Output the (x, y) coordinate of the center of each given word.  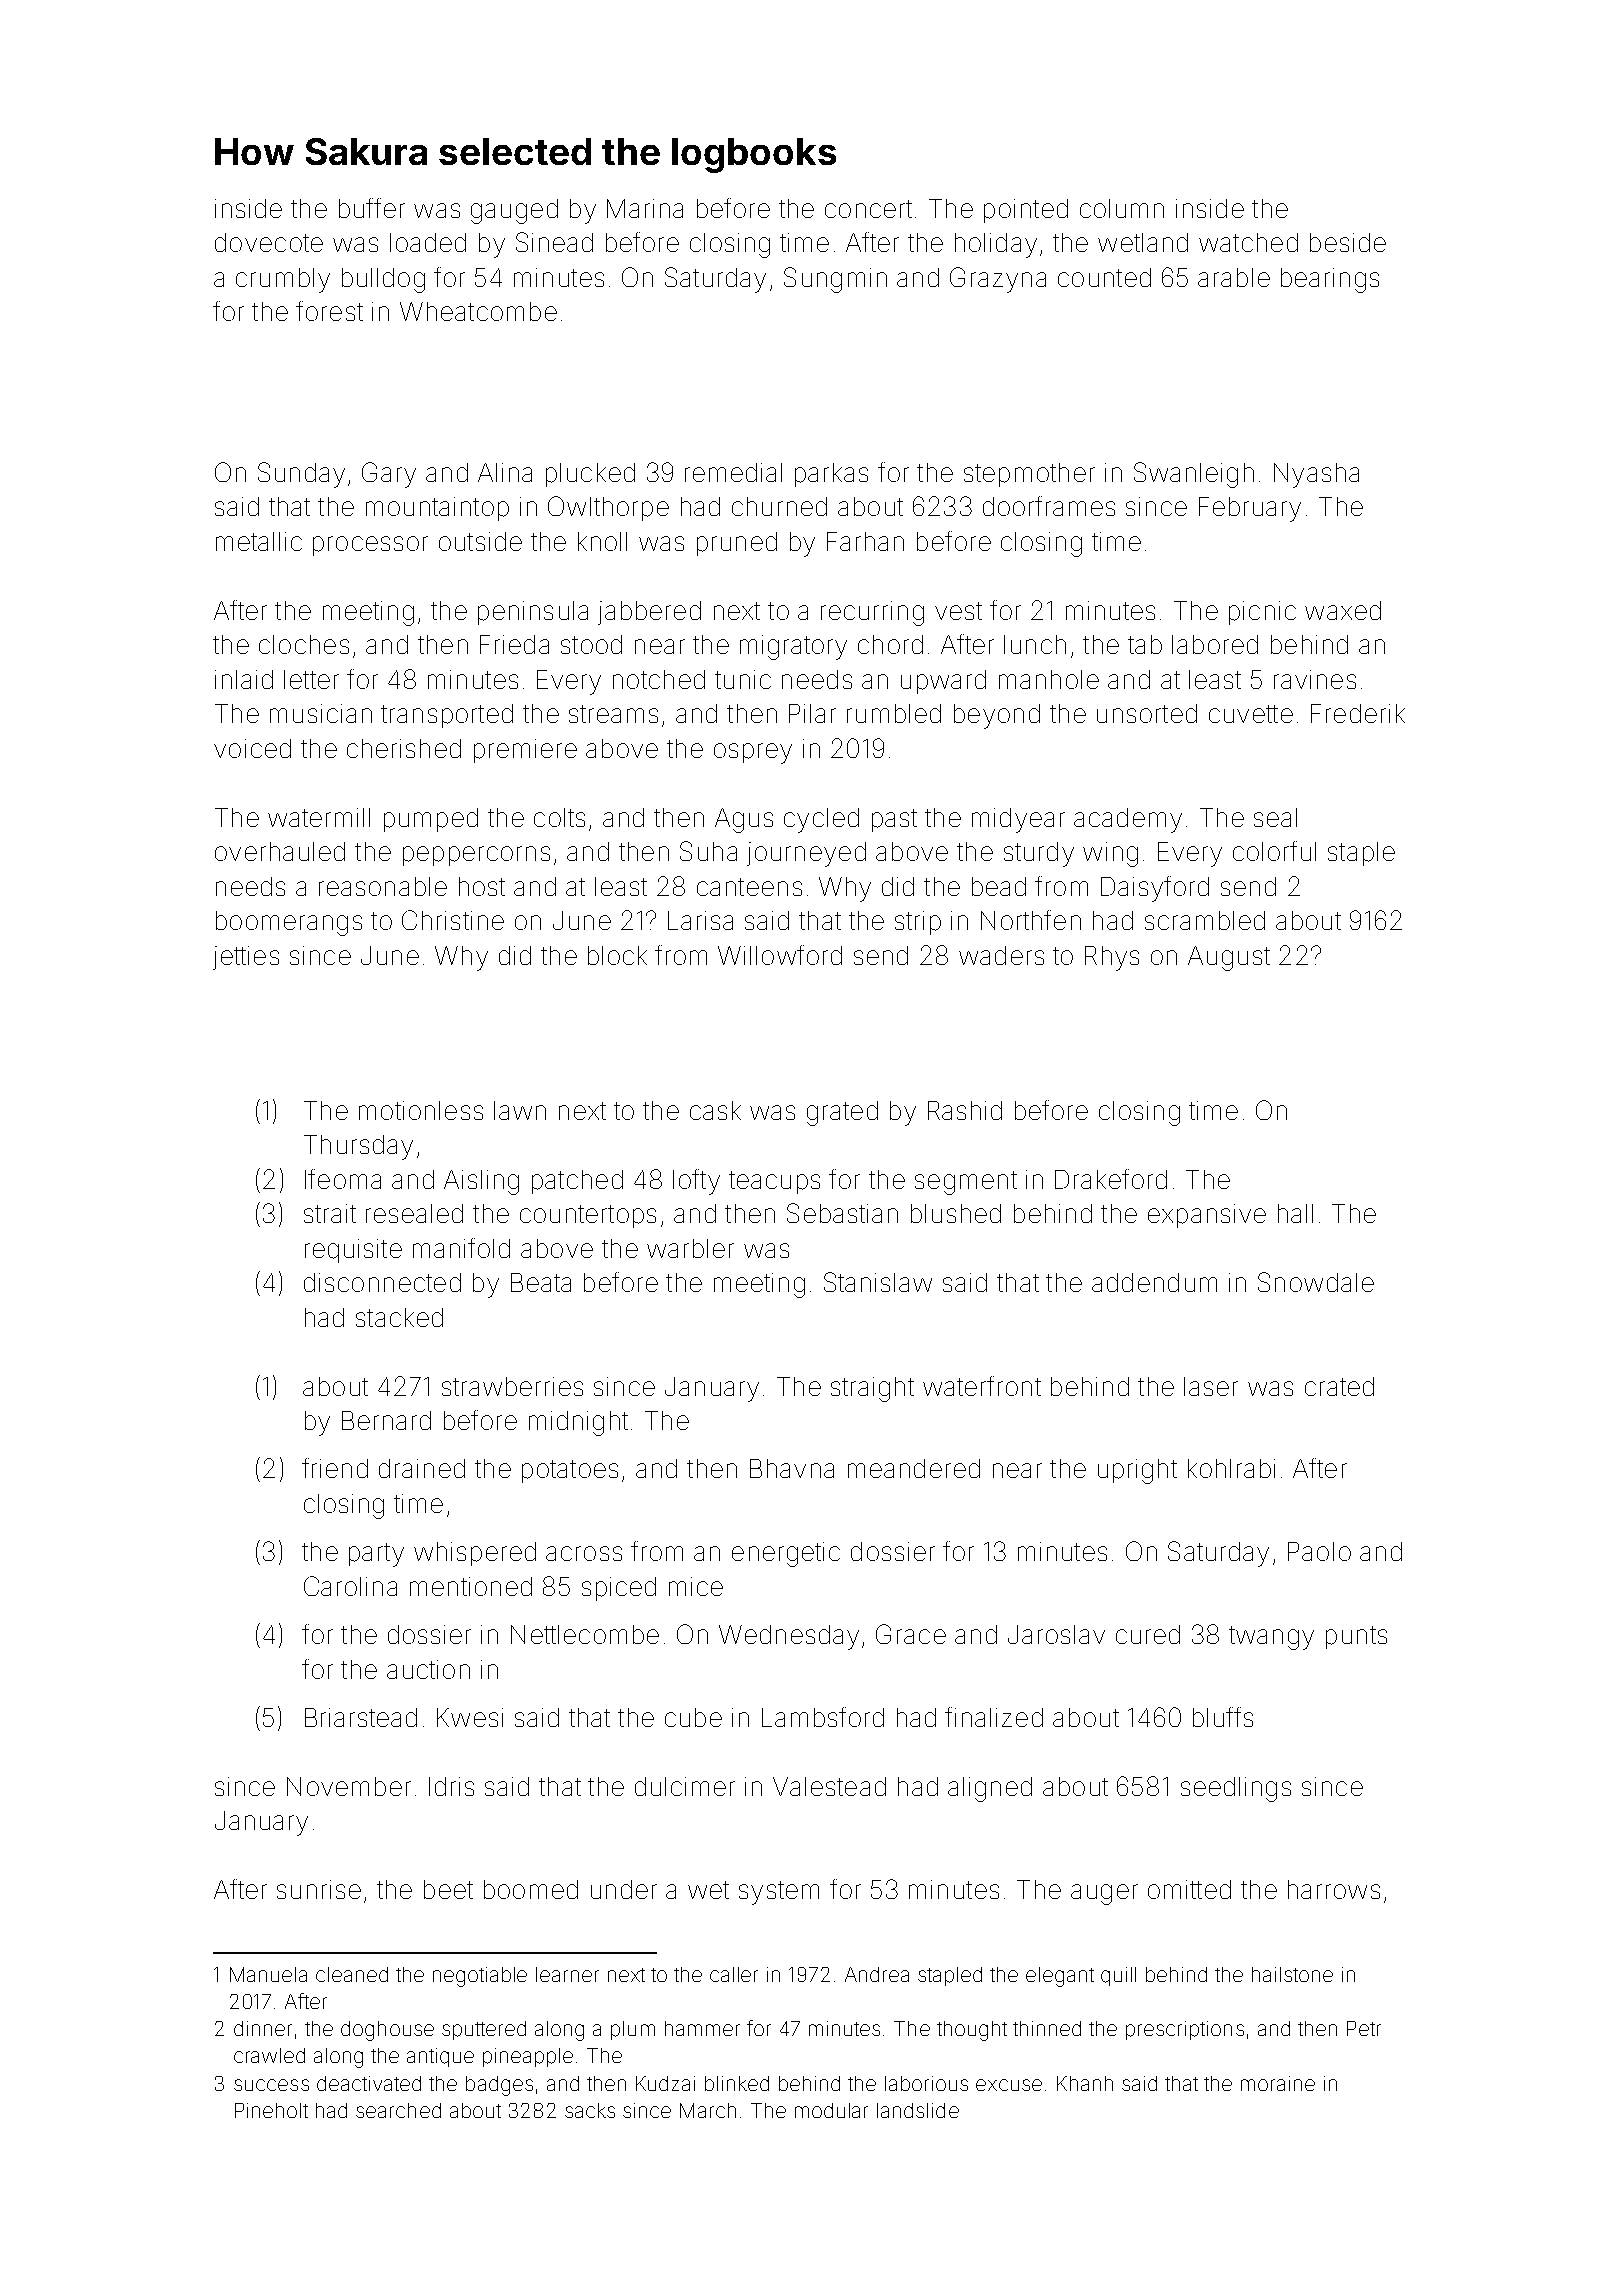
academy (1128, 820)
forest (329, 311)
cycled (821, 820)
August (1229, 958)
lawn (520, 1110)
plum (633, 2030)
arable (1234, 277)
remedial (733, 472)
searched (398, 2110)
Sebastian (842, 1213)
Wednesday (789, 1637)
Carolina (350, 1586)
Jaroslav (1056, 1634)
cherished (404, 748)
